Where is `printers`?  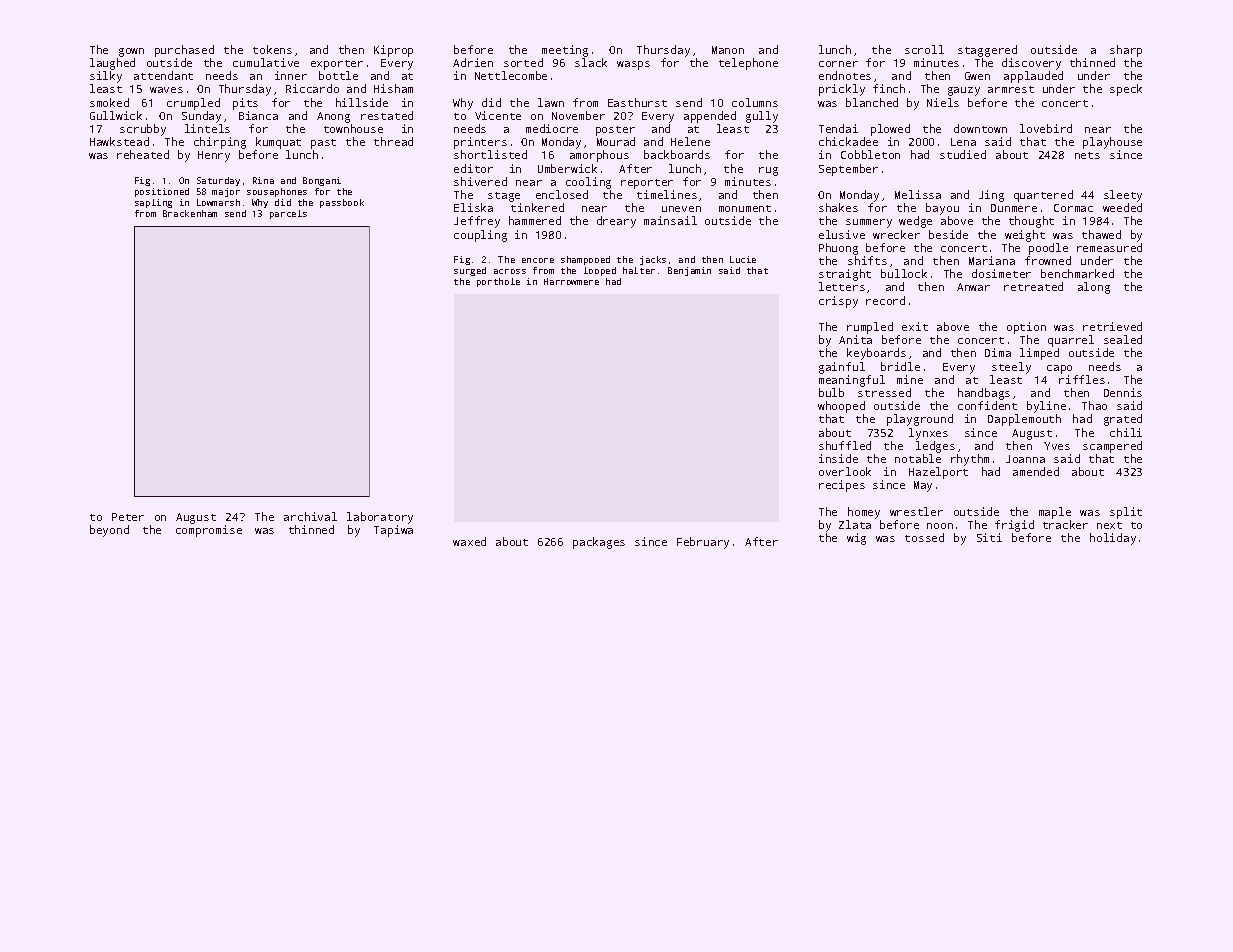 printers is located at coordinates (480, 143).
